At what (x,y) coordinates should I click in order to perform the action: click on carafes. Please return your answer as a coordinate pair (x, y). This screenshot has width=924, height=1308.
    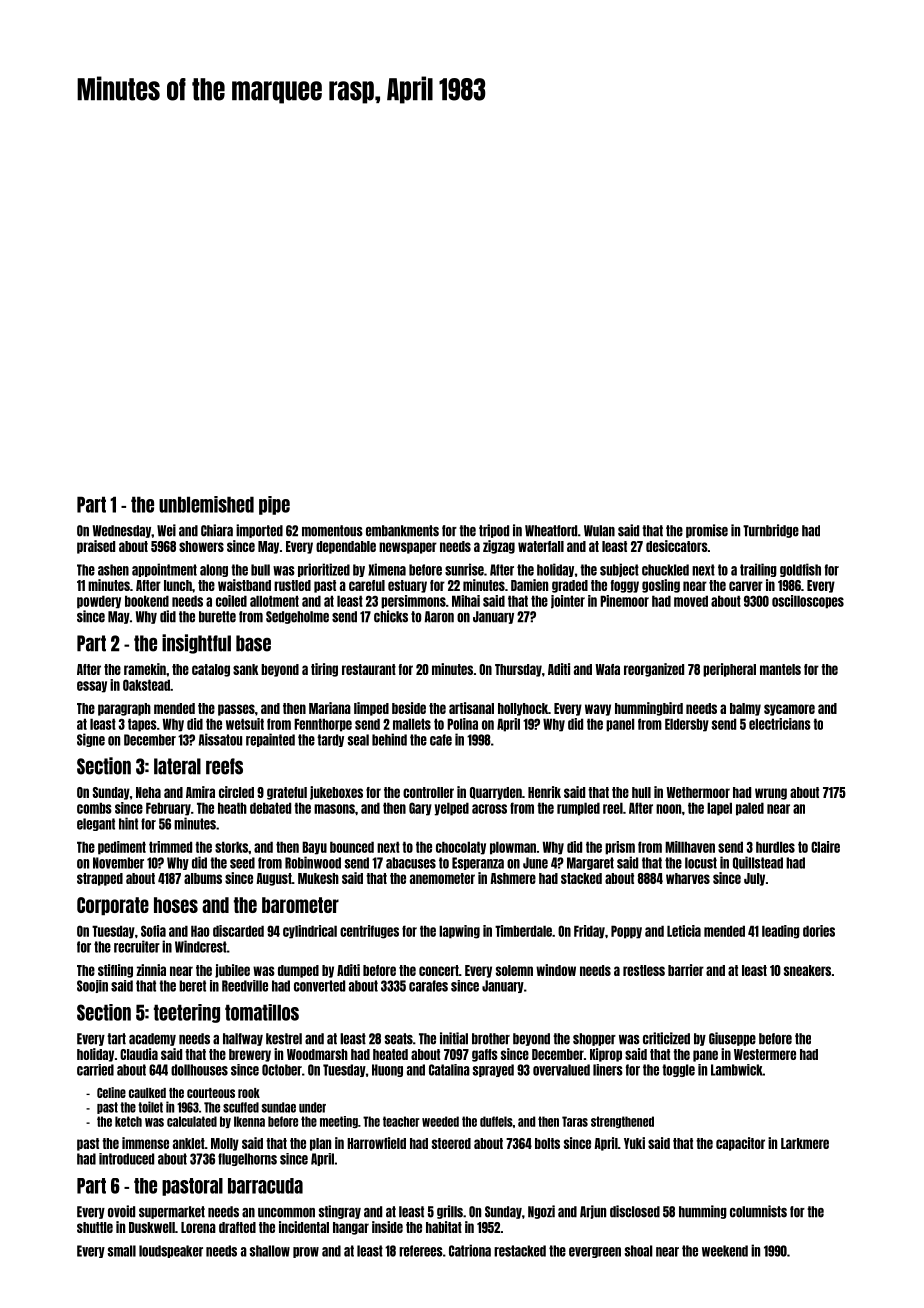
    Looking at the image, I should click on (428, 986).
